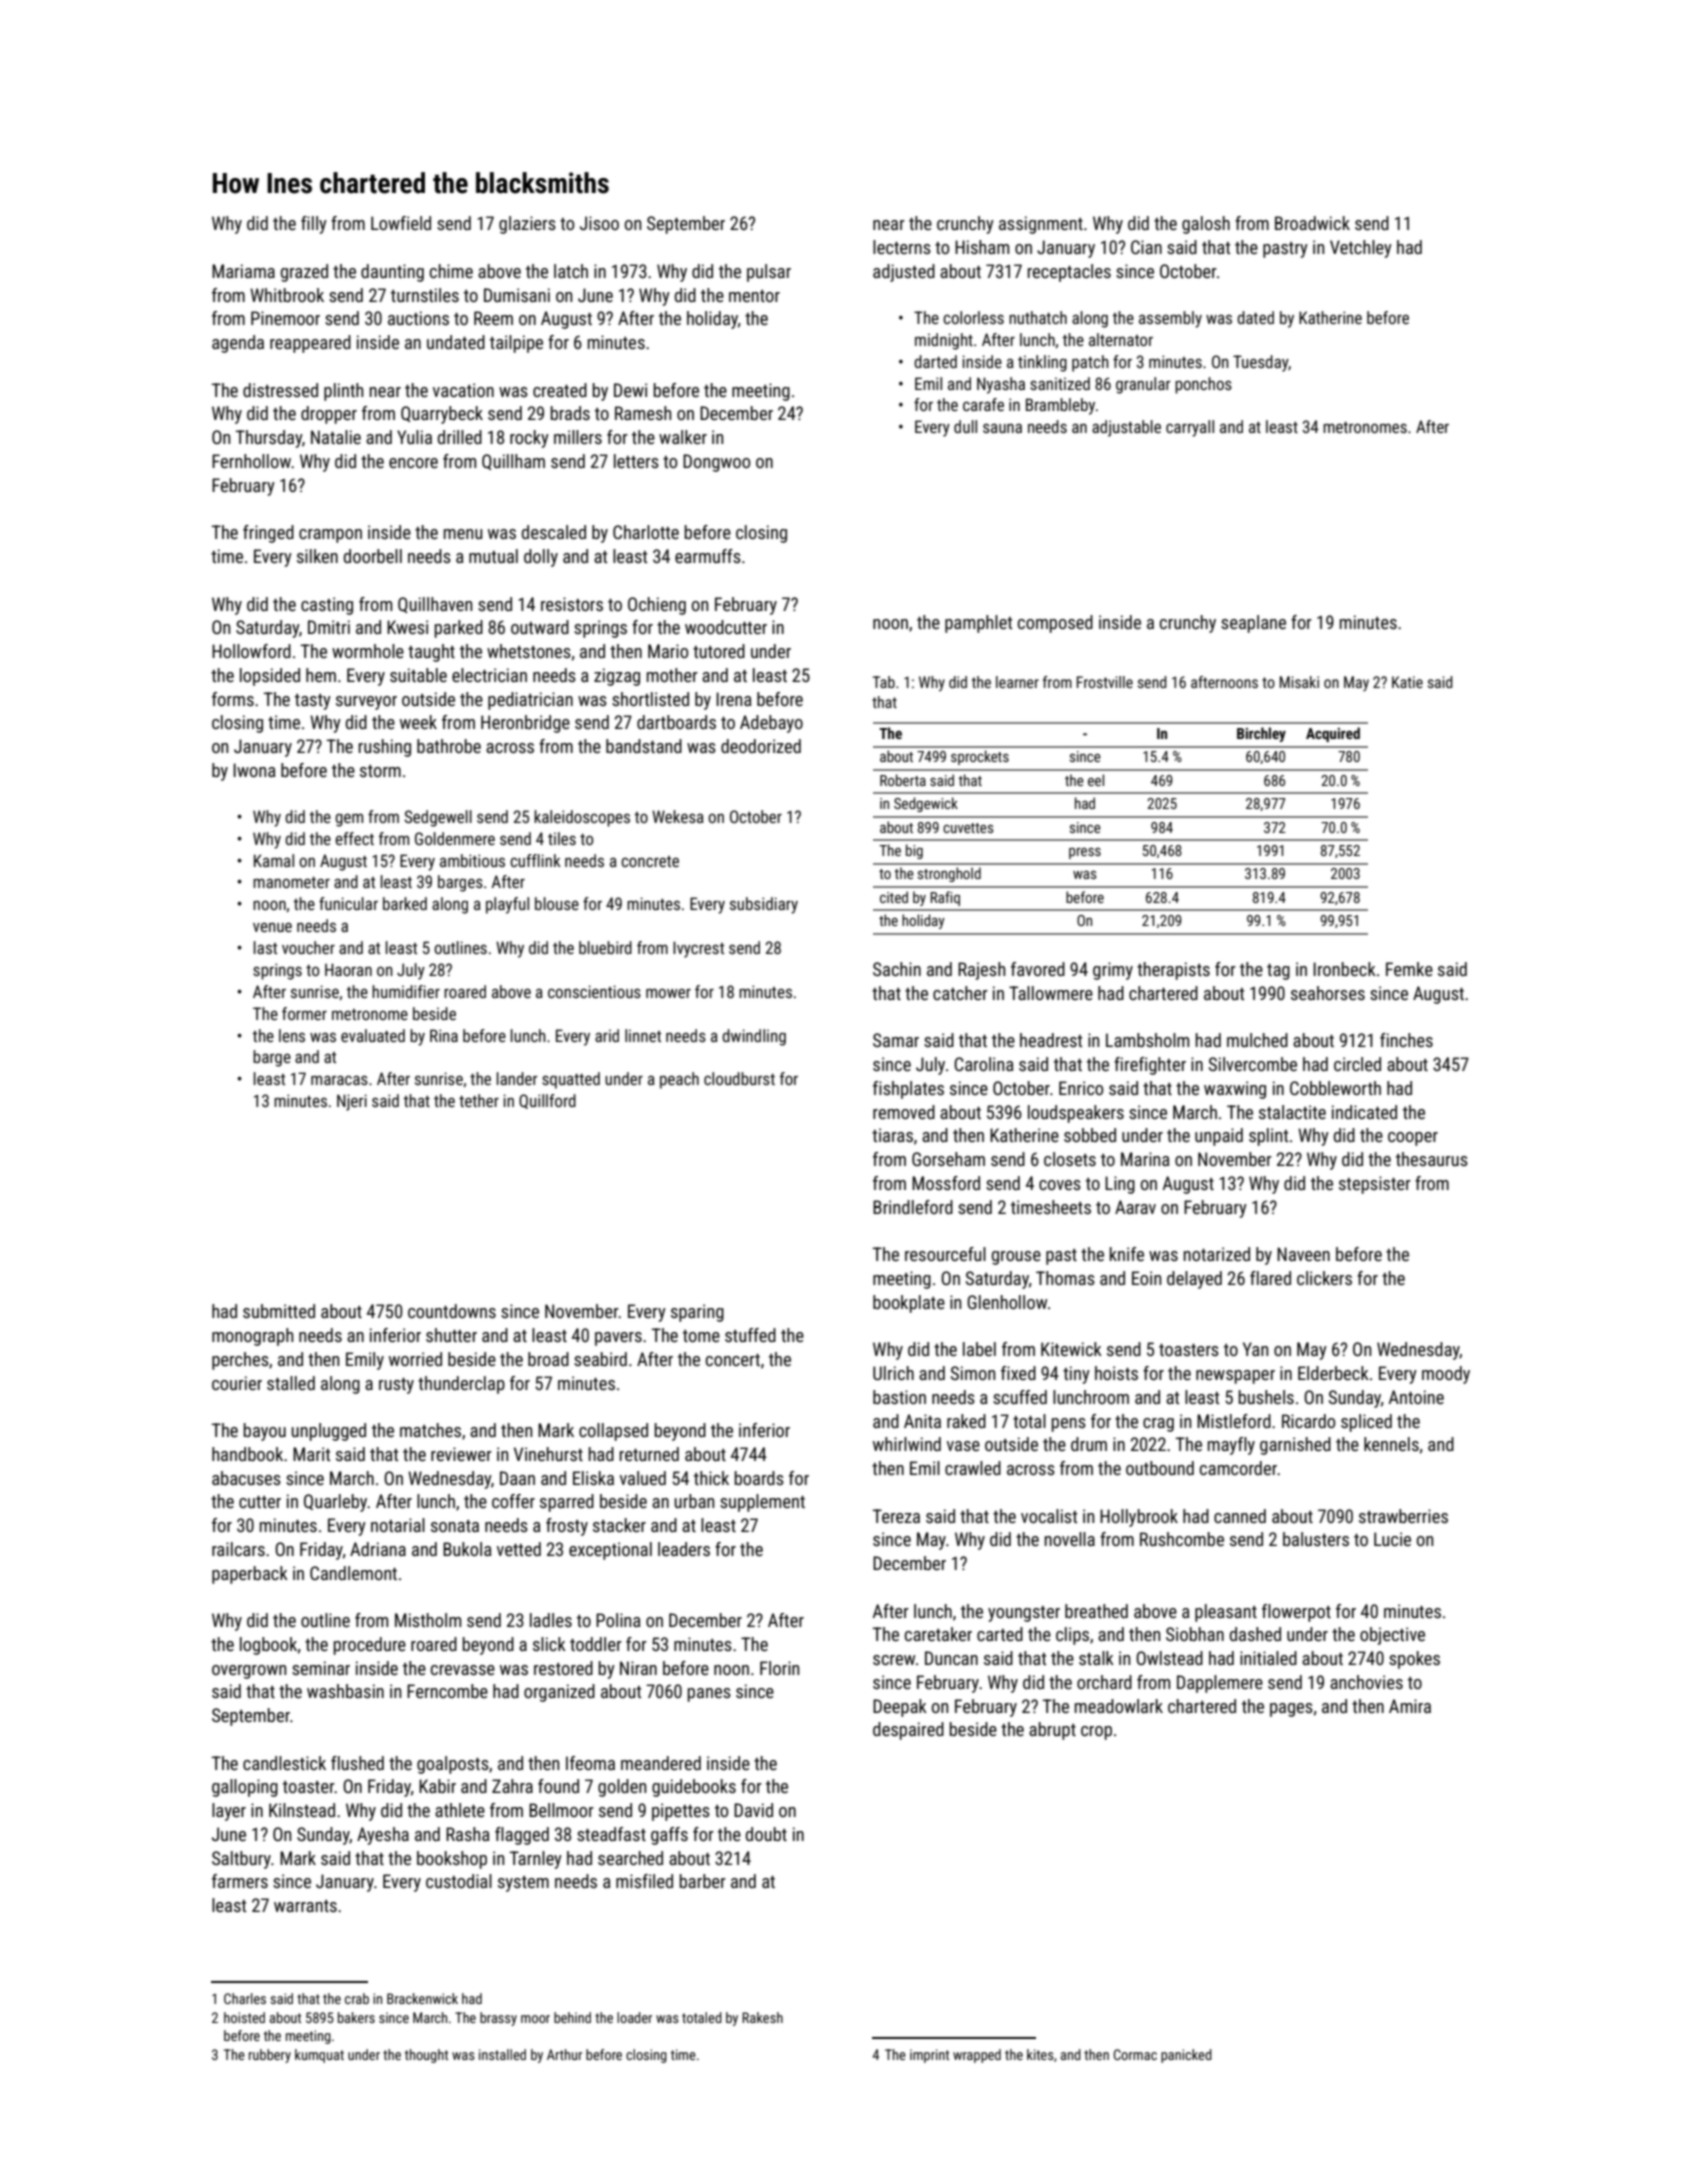 Image resolution: width=1683 pixels, height=2178 pixels. I want to click on plinth, so click(343, 392).
